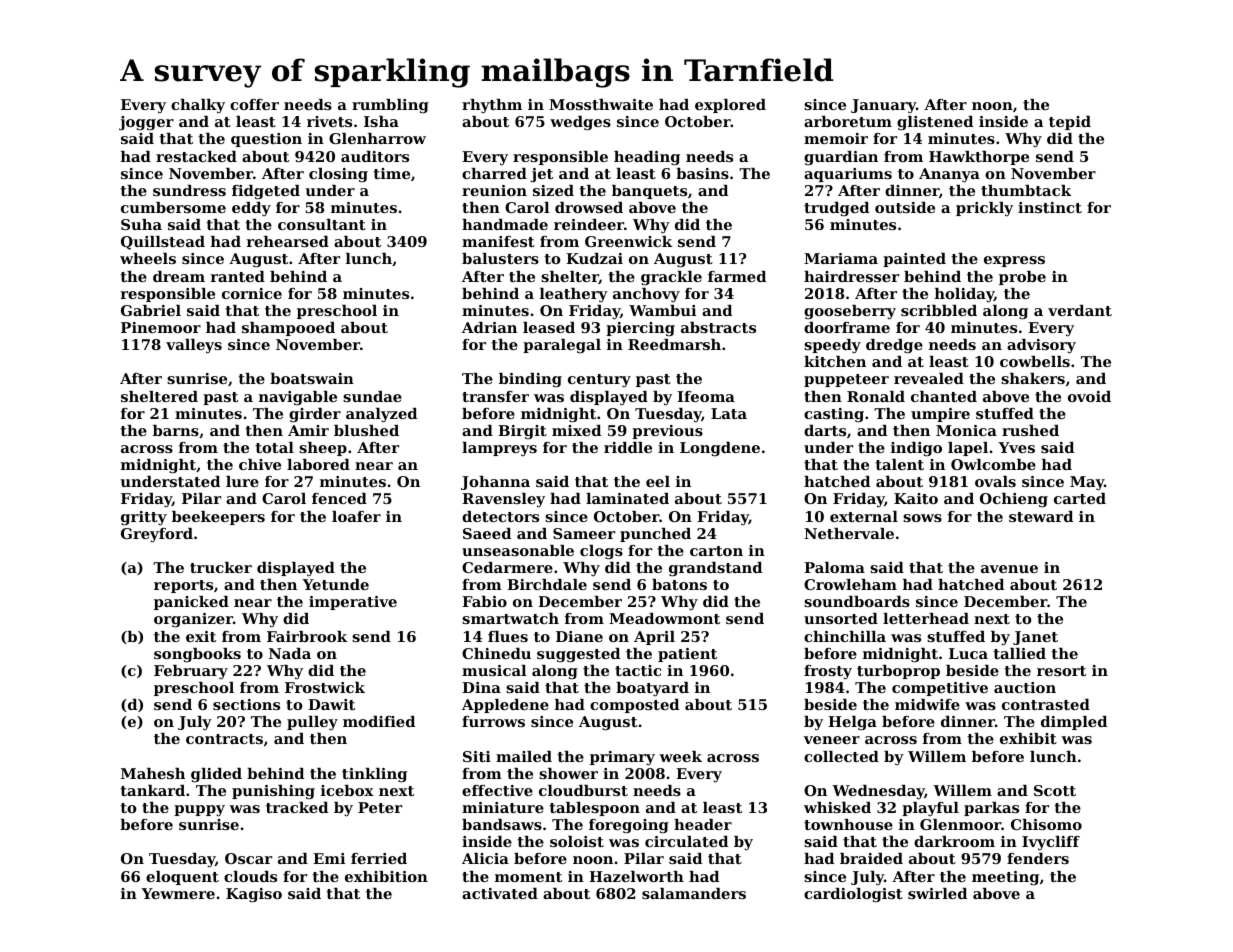  Describe the element at coordinates (1030, 430) in the page. I see `rushed` at that location.
